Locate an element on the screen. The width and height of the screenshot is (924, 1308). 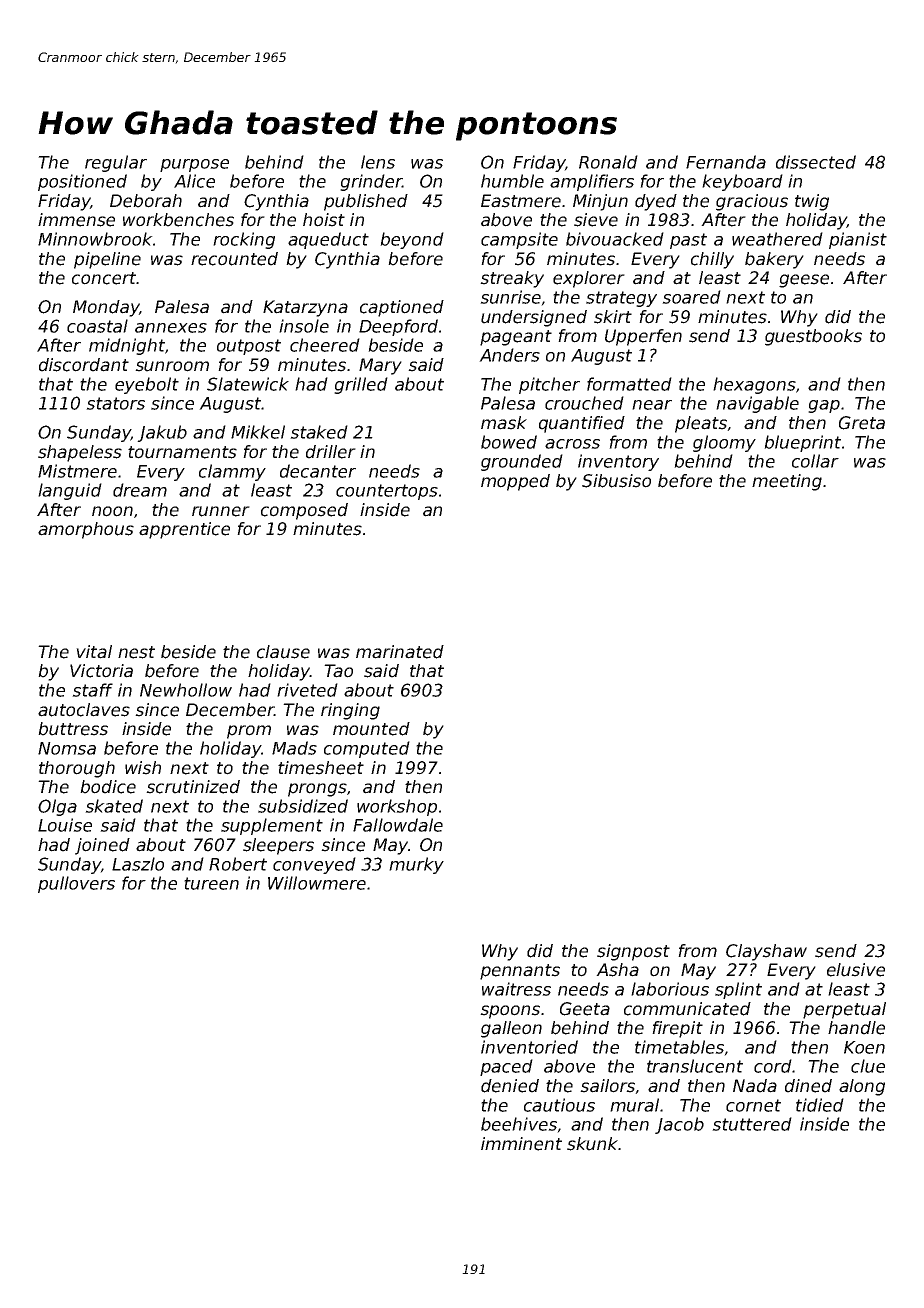
tureen is located at coordinates (211, 883).
